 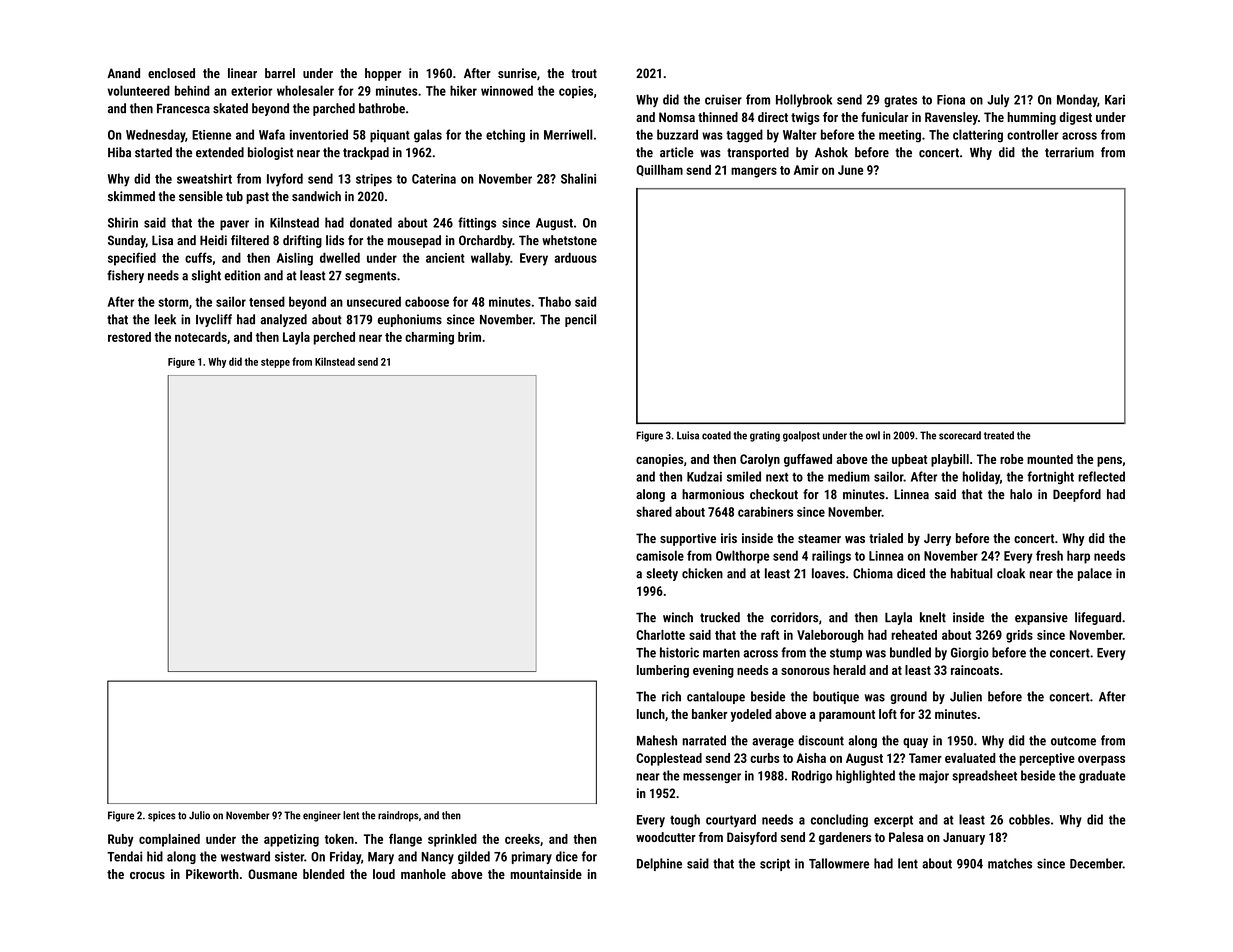 What do you see at coordinates (584, 73) in the screenshot?
I see `trout` at bounding box center [584, 73].
